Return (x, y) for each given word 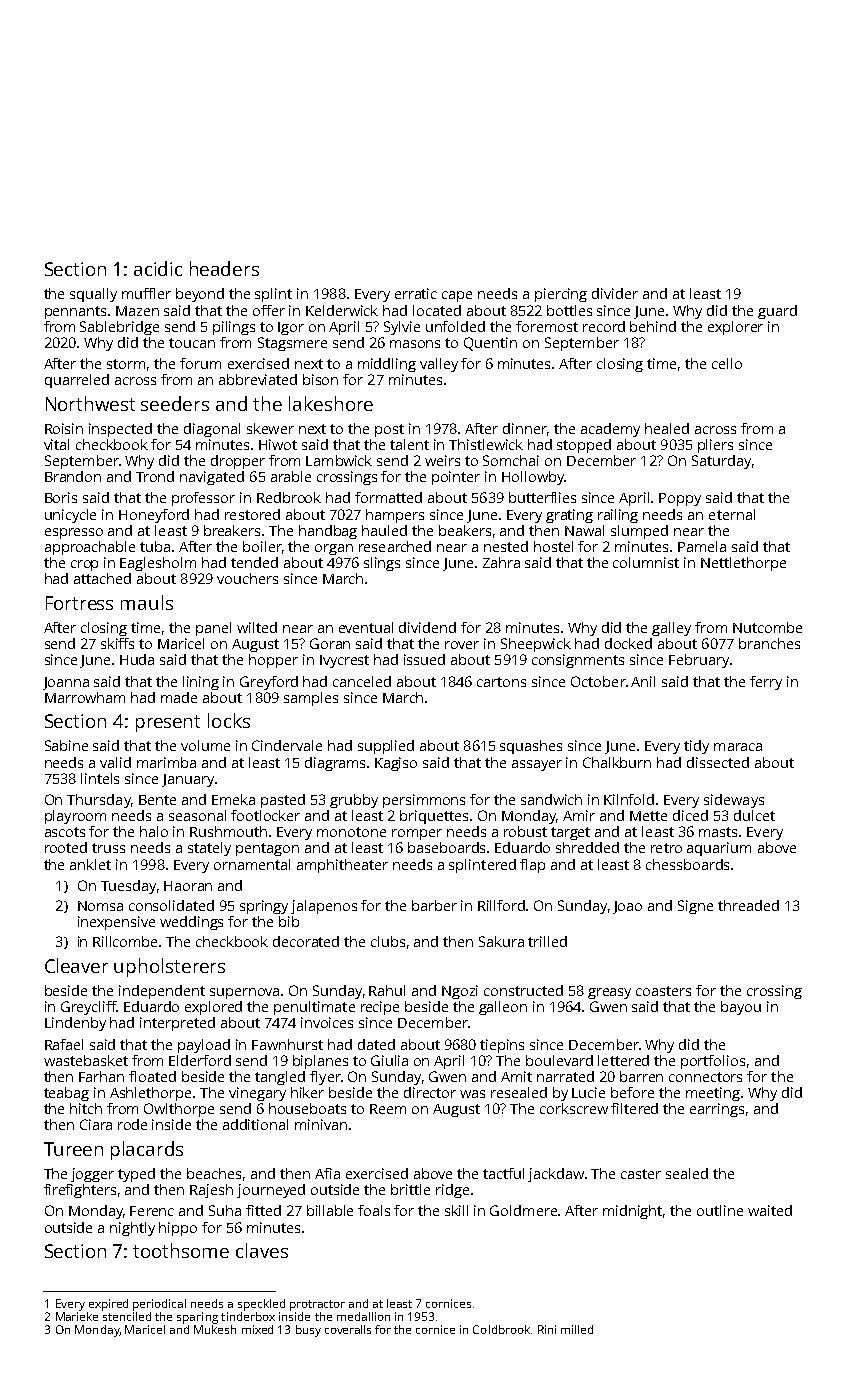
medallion (363, 1316)
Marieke (77, 1316)
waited (770, 1210)
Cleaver (76, 965)
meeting (713, 1094)
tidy (696, 747)
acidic (158, 268)
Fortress (79, 603)
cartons (501, 682)
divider (615, 293)
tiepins (502, 1046)
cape (457, 296)
